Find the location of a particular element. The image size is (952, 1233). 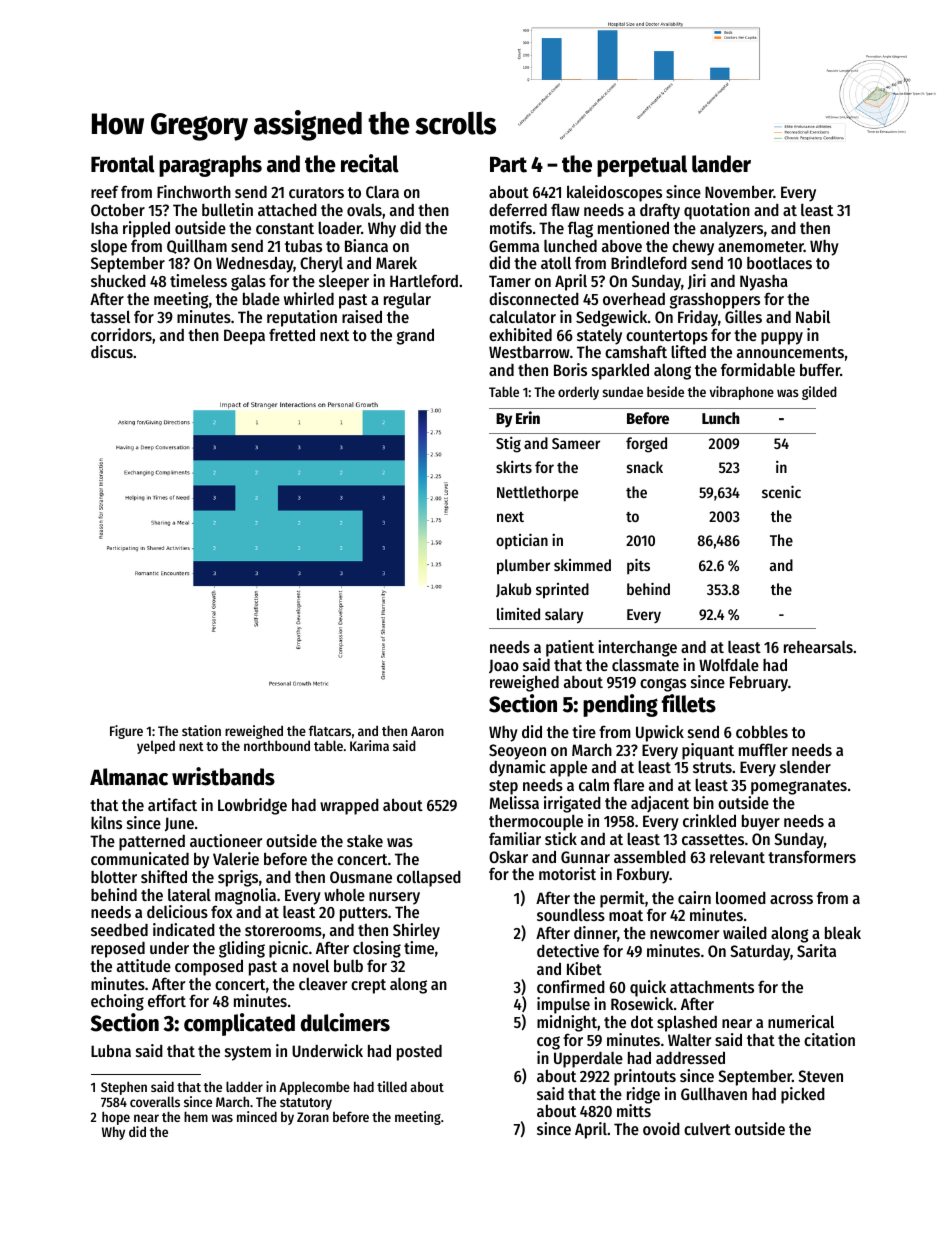

exhibited is located at coordinates (520, 334).
